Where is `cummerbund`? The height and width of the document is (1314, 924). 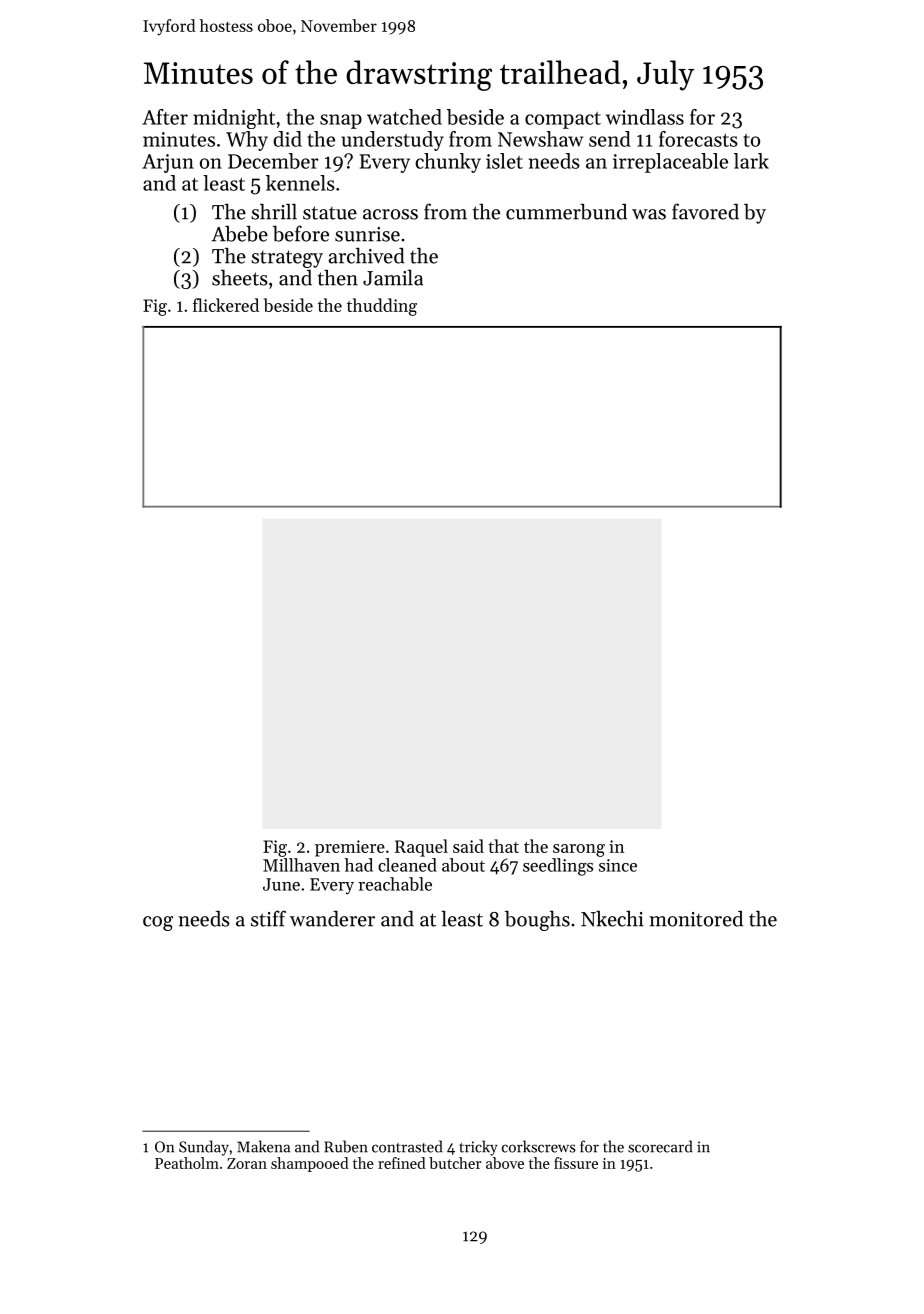
cummerbund is located at coordinates (566, 212).
